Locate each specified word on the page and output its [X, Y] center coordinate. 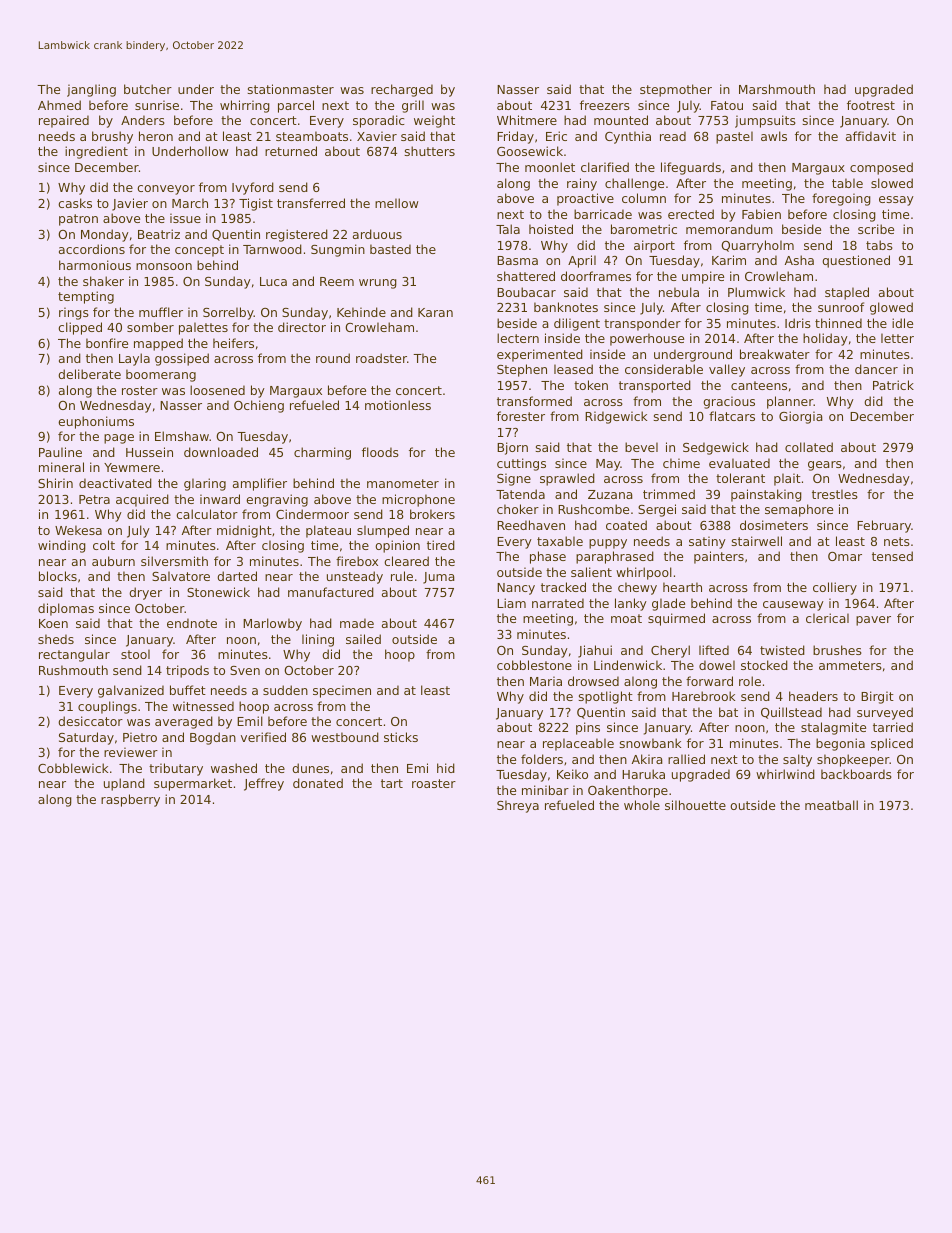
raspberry [130, 800]
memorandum [729, 229]
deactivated [115, 483]
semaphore [799, 510]
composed [881, 168]
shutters [429, 151]
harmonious [95, 265]
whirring [245, 106]
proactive [585, 199]
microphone [418, 500]
